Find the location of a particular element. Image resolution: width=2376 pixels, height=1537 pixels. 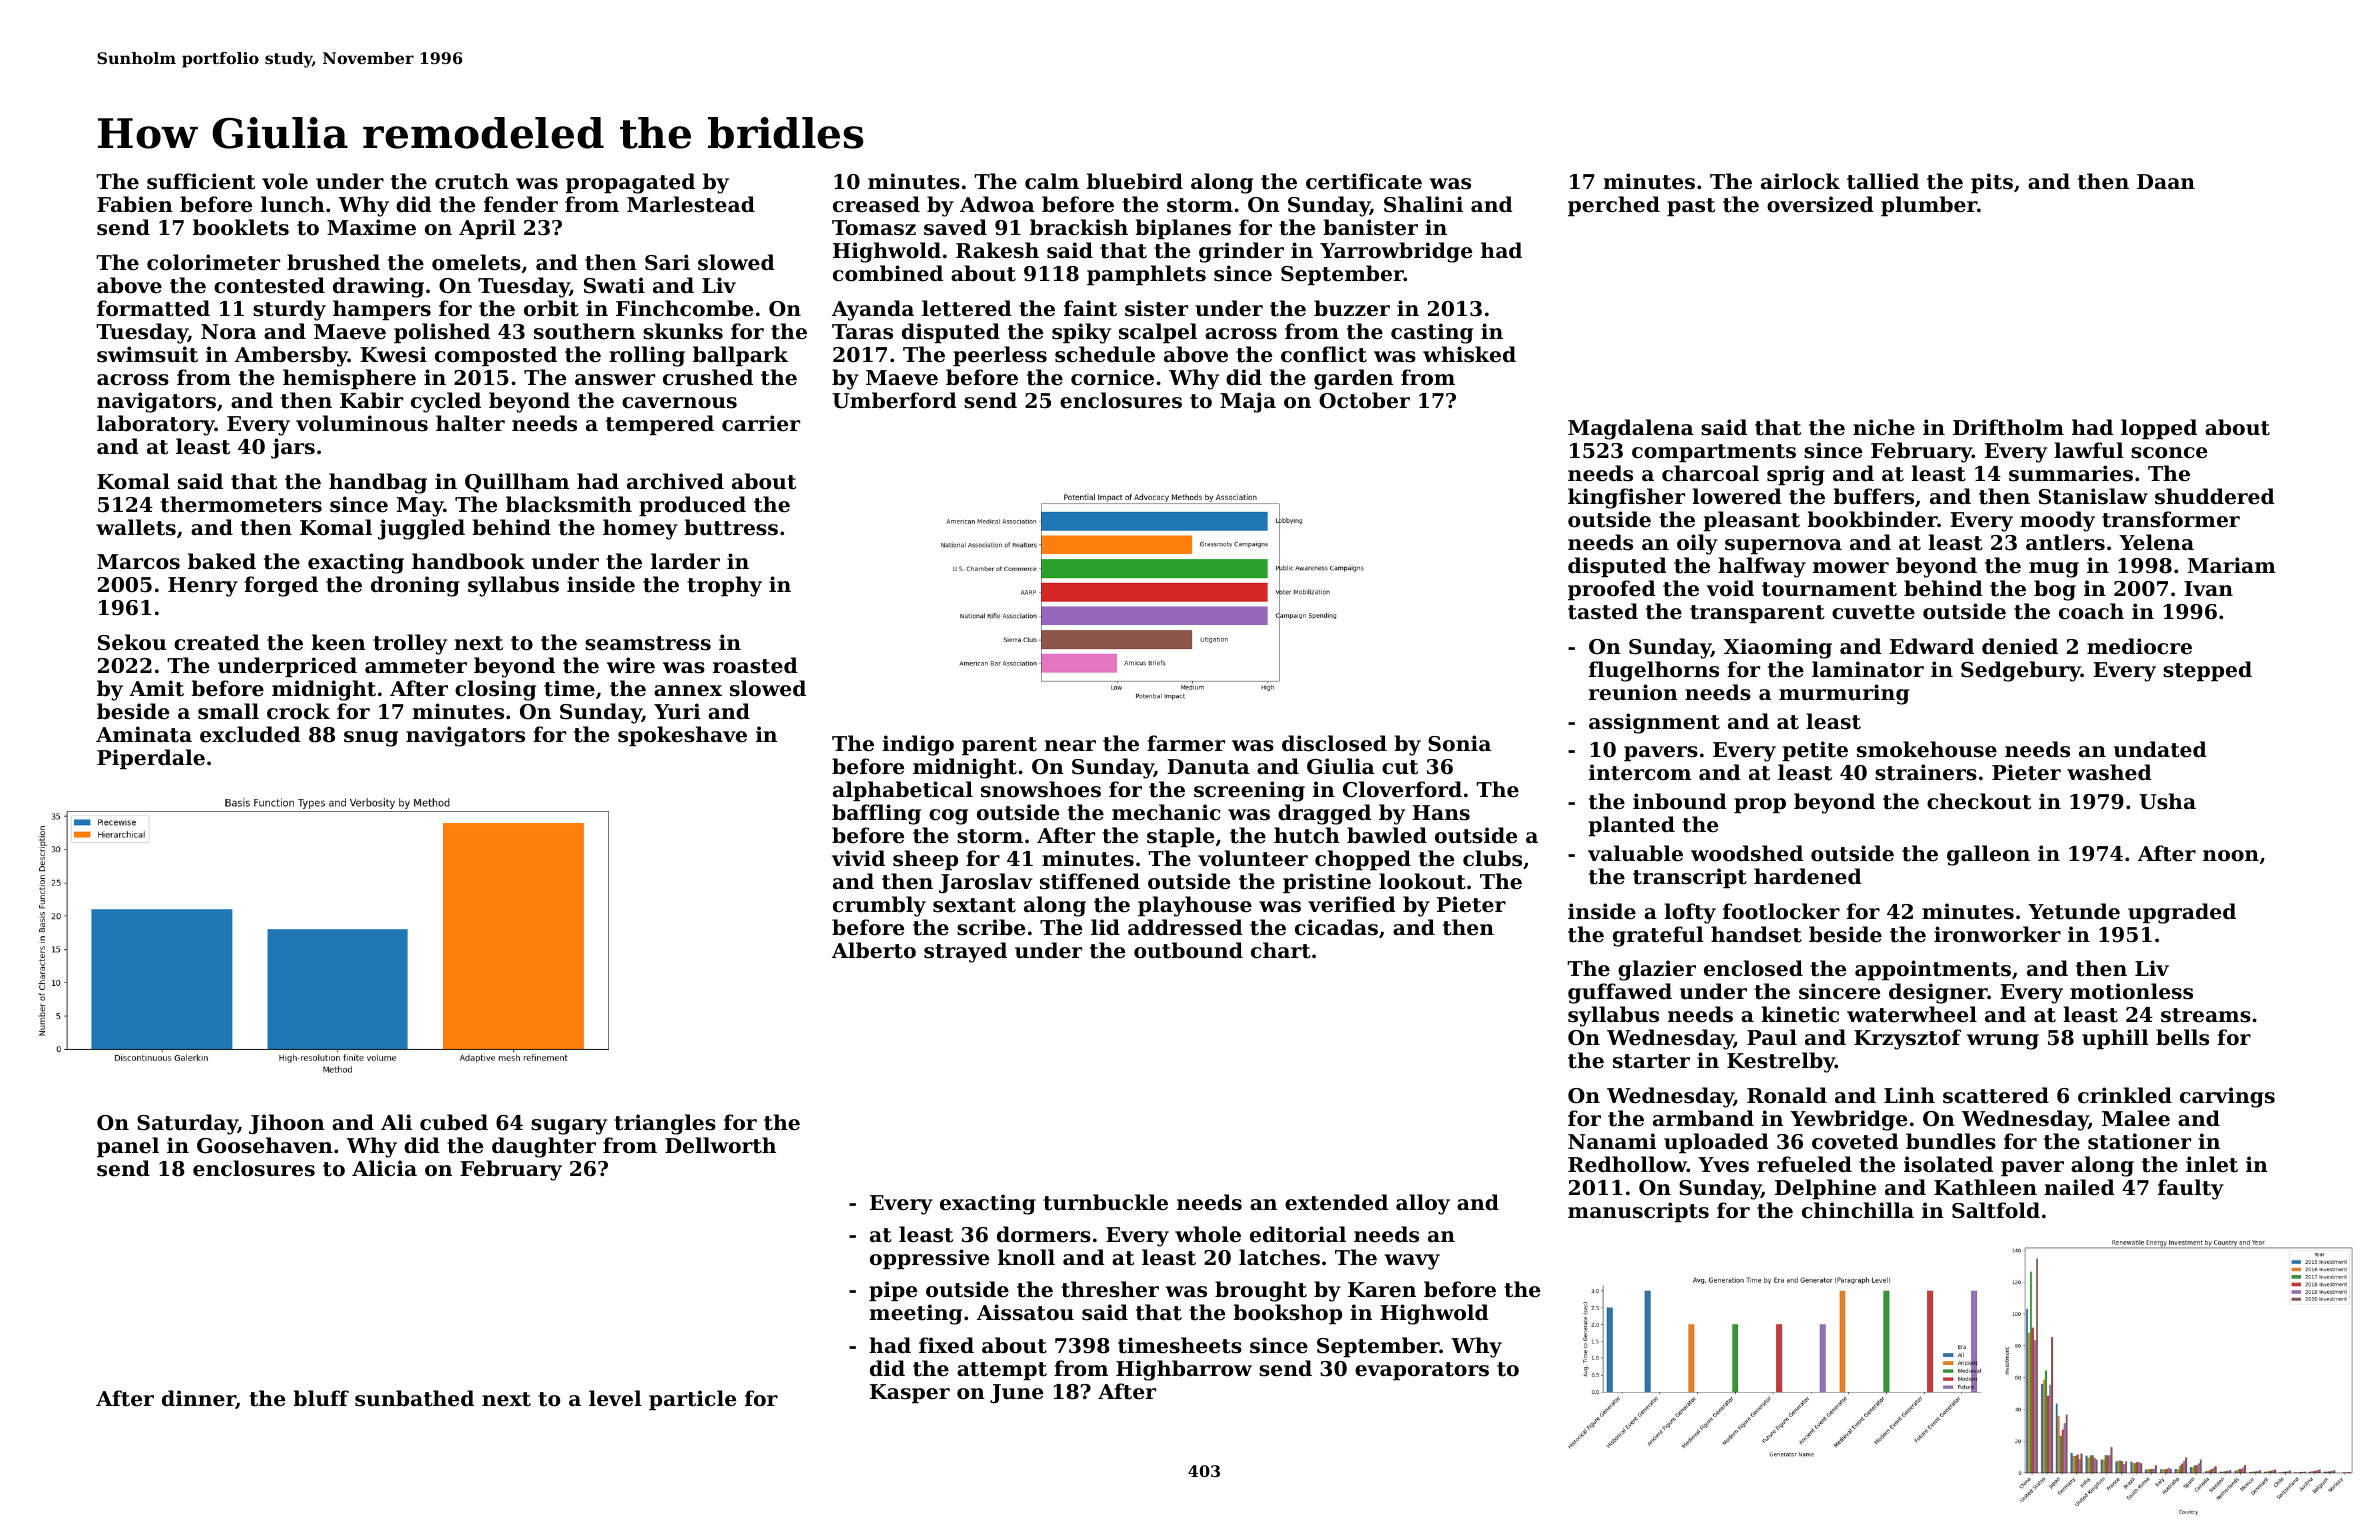

mediocre is located at coordinates (2139, 646).
